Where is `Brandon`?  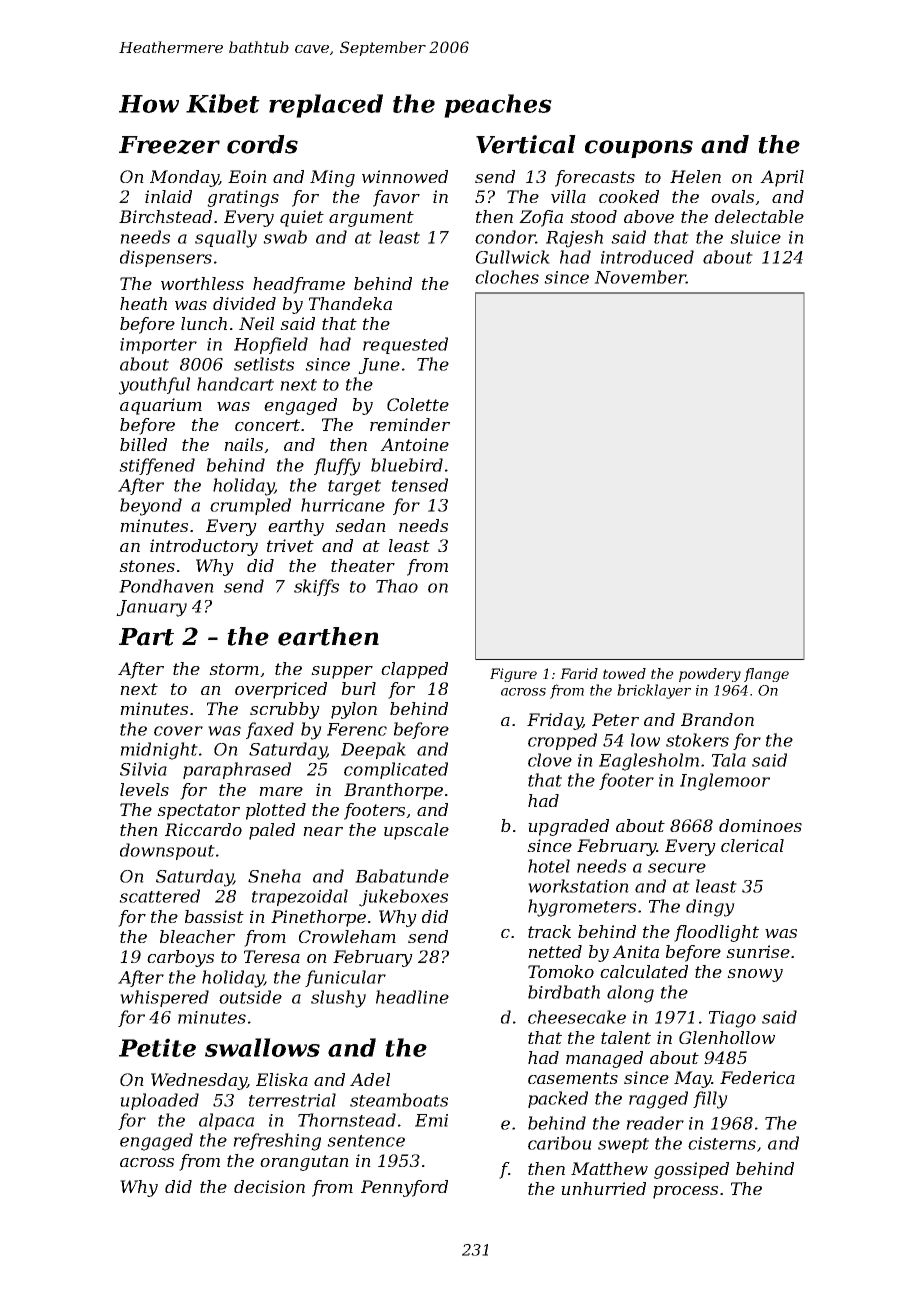
Brandon is located at coordinates (717, 719).
